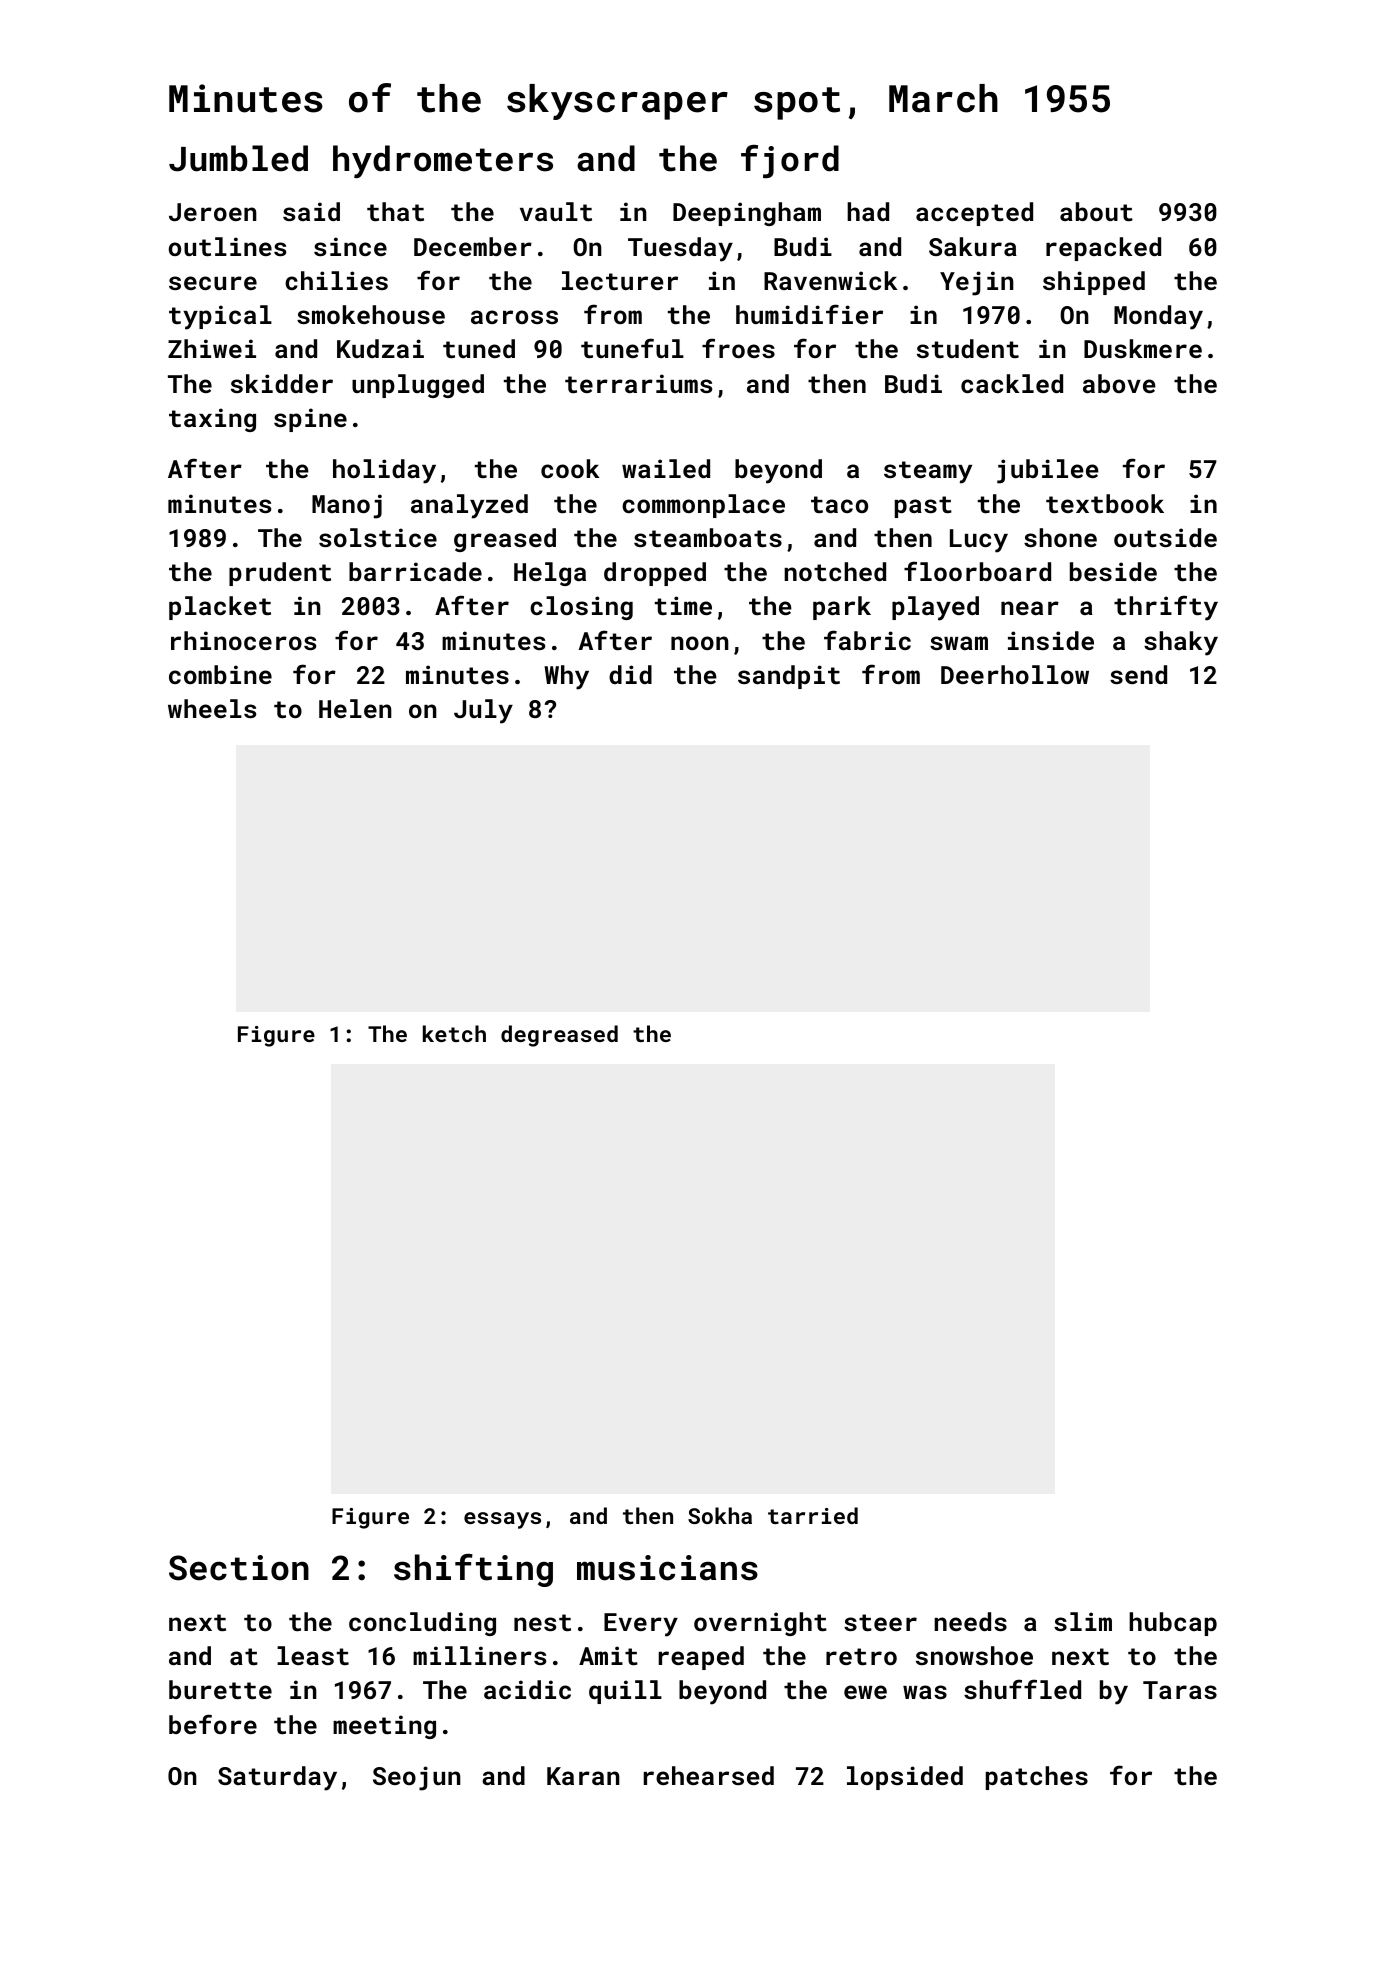  What do you see at coordinates (220, 1689) in the screenshot?
I see `burette` at bounding box center [220, 1689].
